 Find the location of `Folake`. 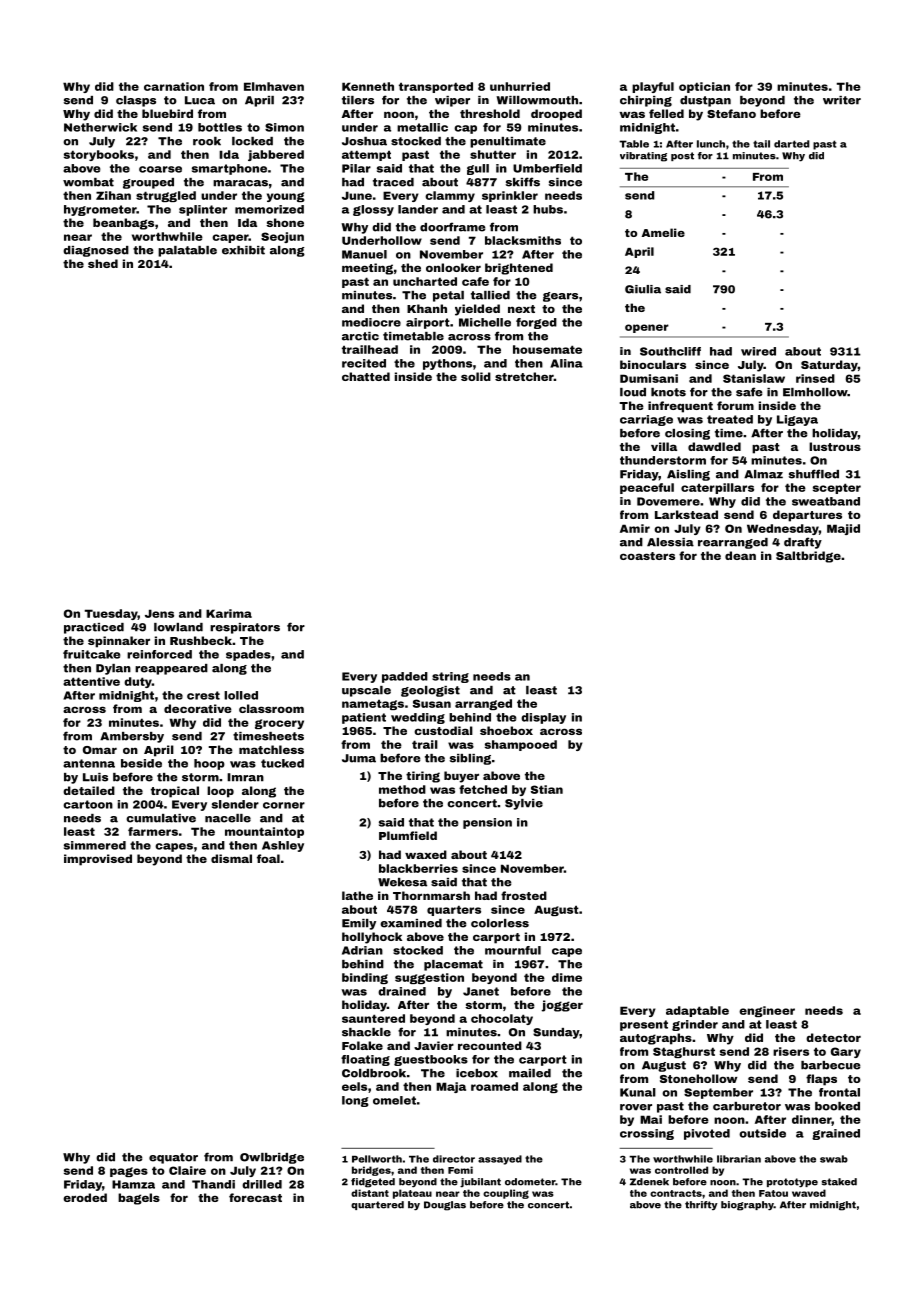

Folake is located at coordinates (362, 1045).
